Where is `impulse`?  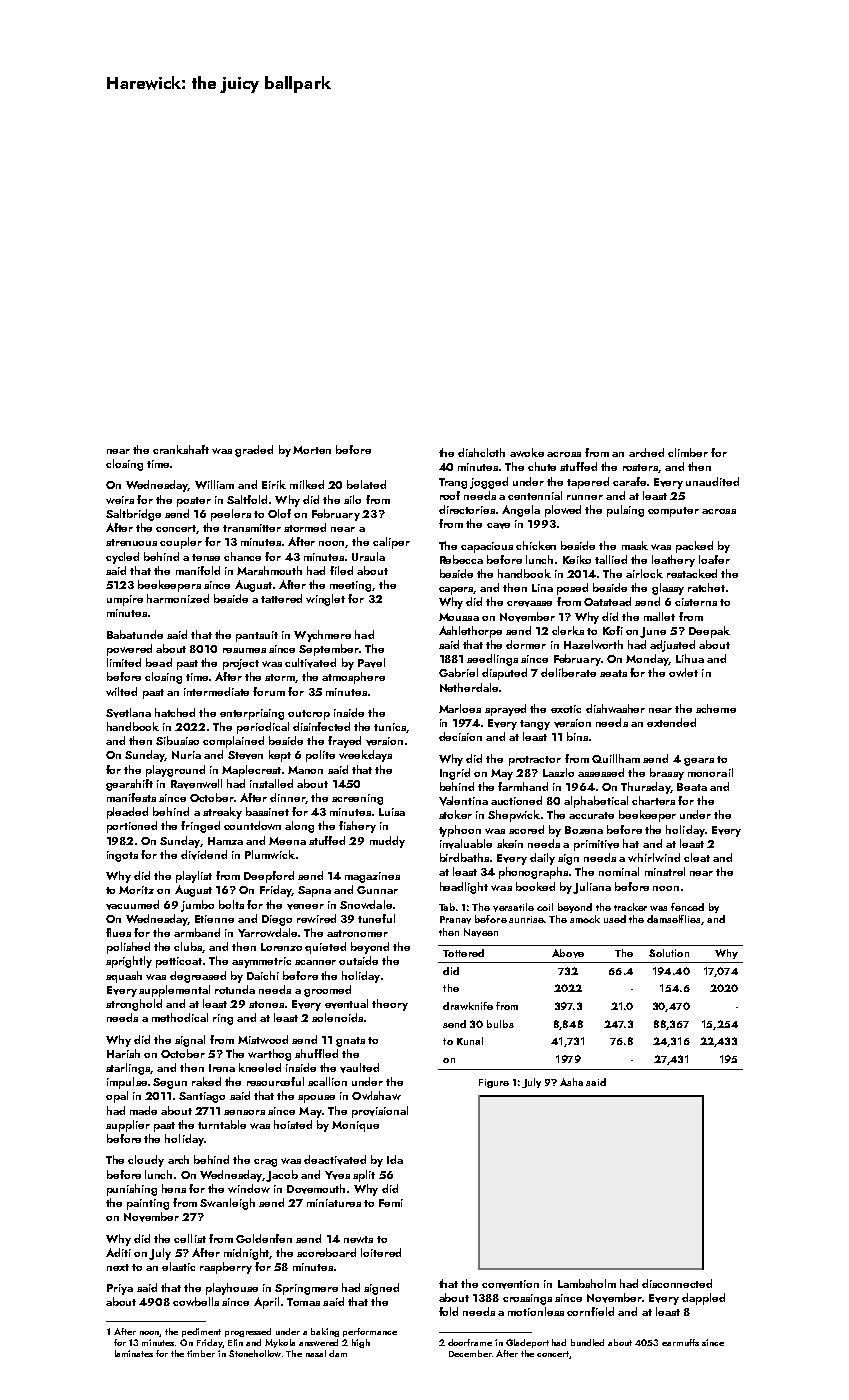
impulse is located at coordinates (127, 1083).
